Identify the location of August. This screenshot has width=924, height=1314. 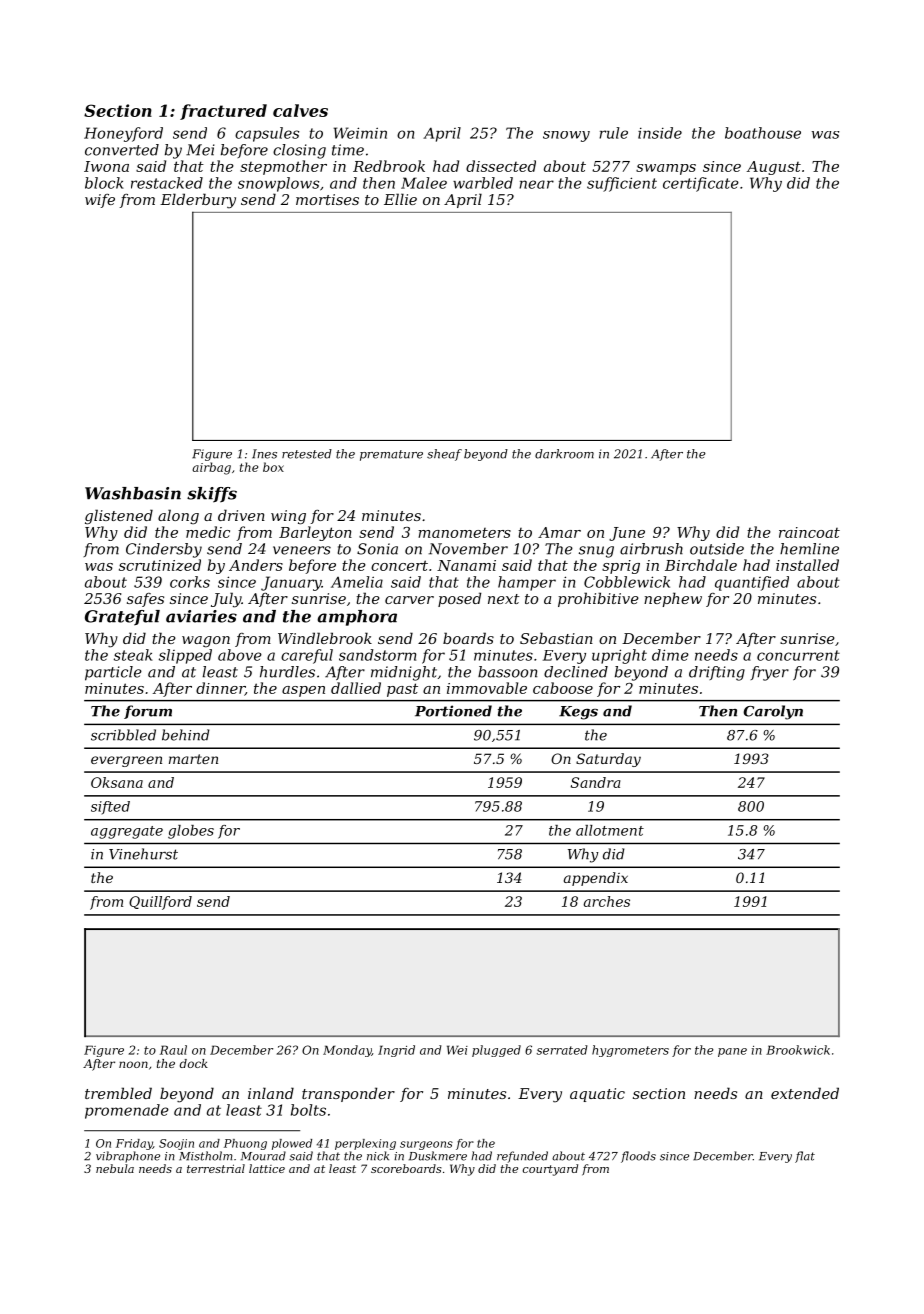
(774, 168).
